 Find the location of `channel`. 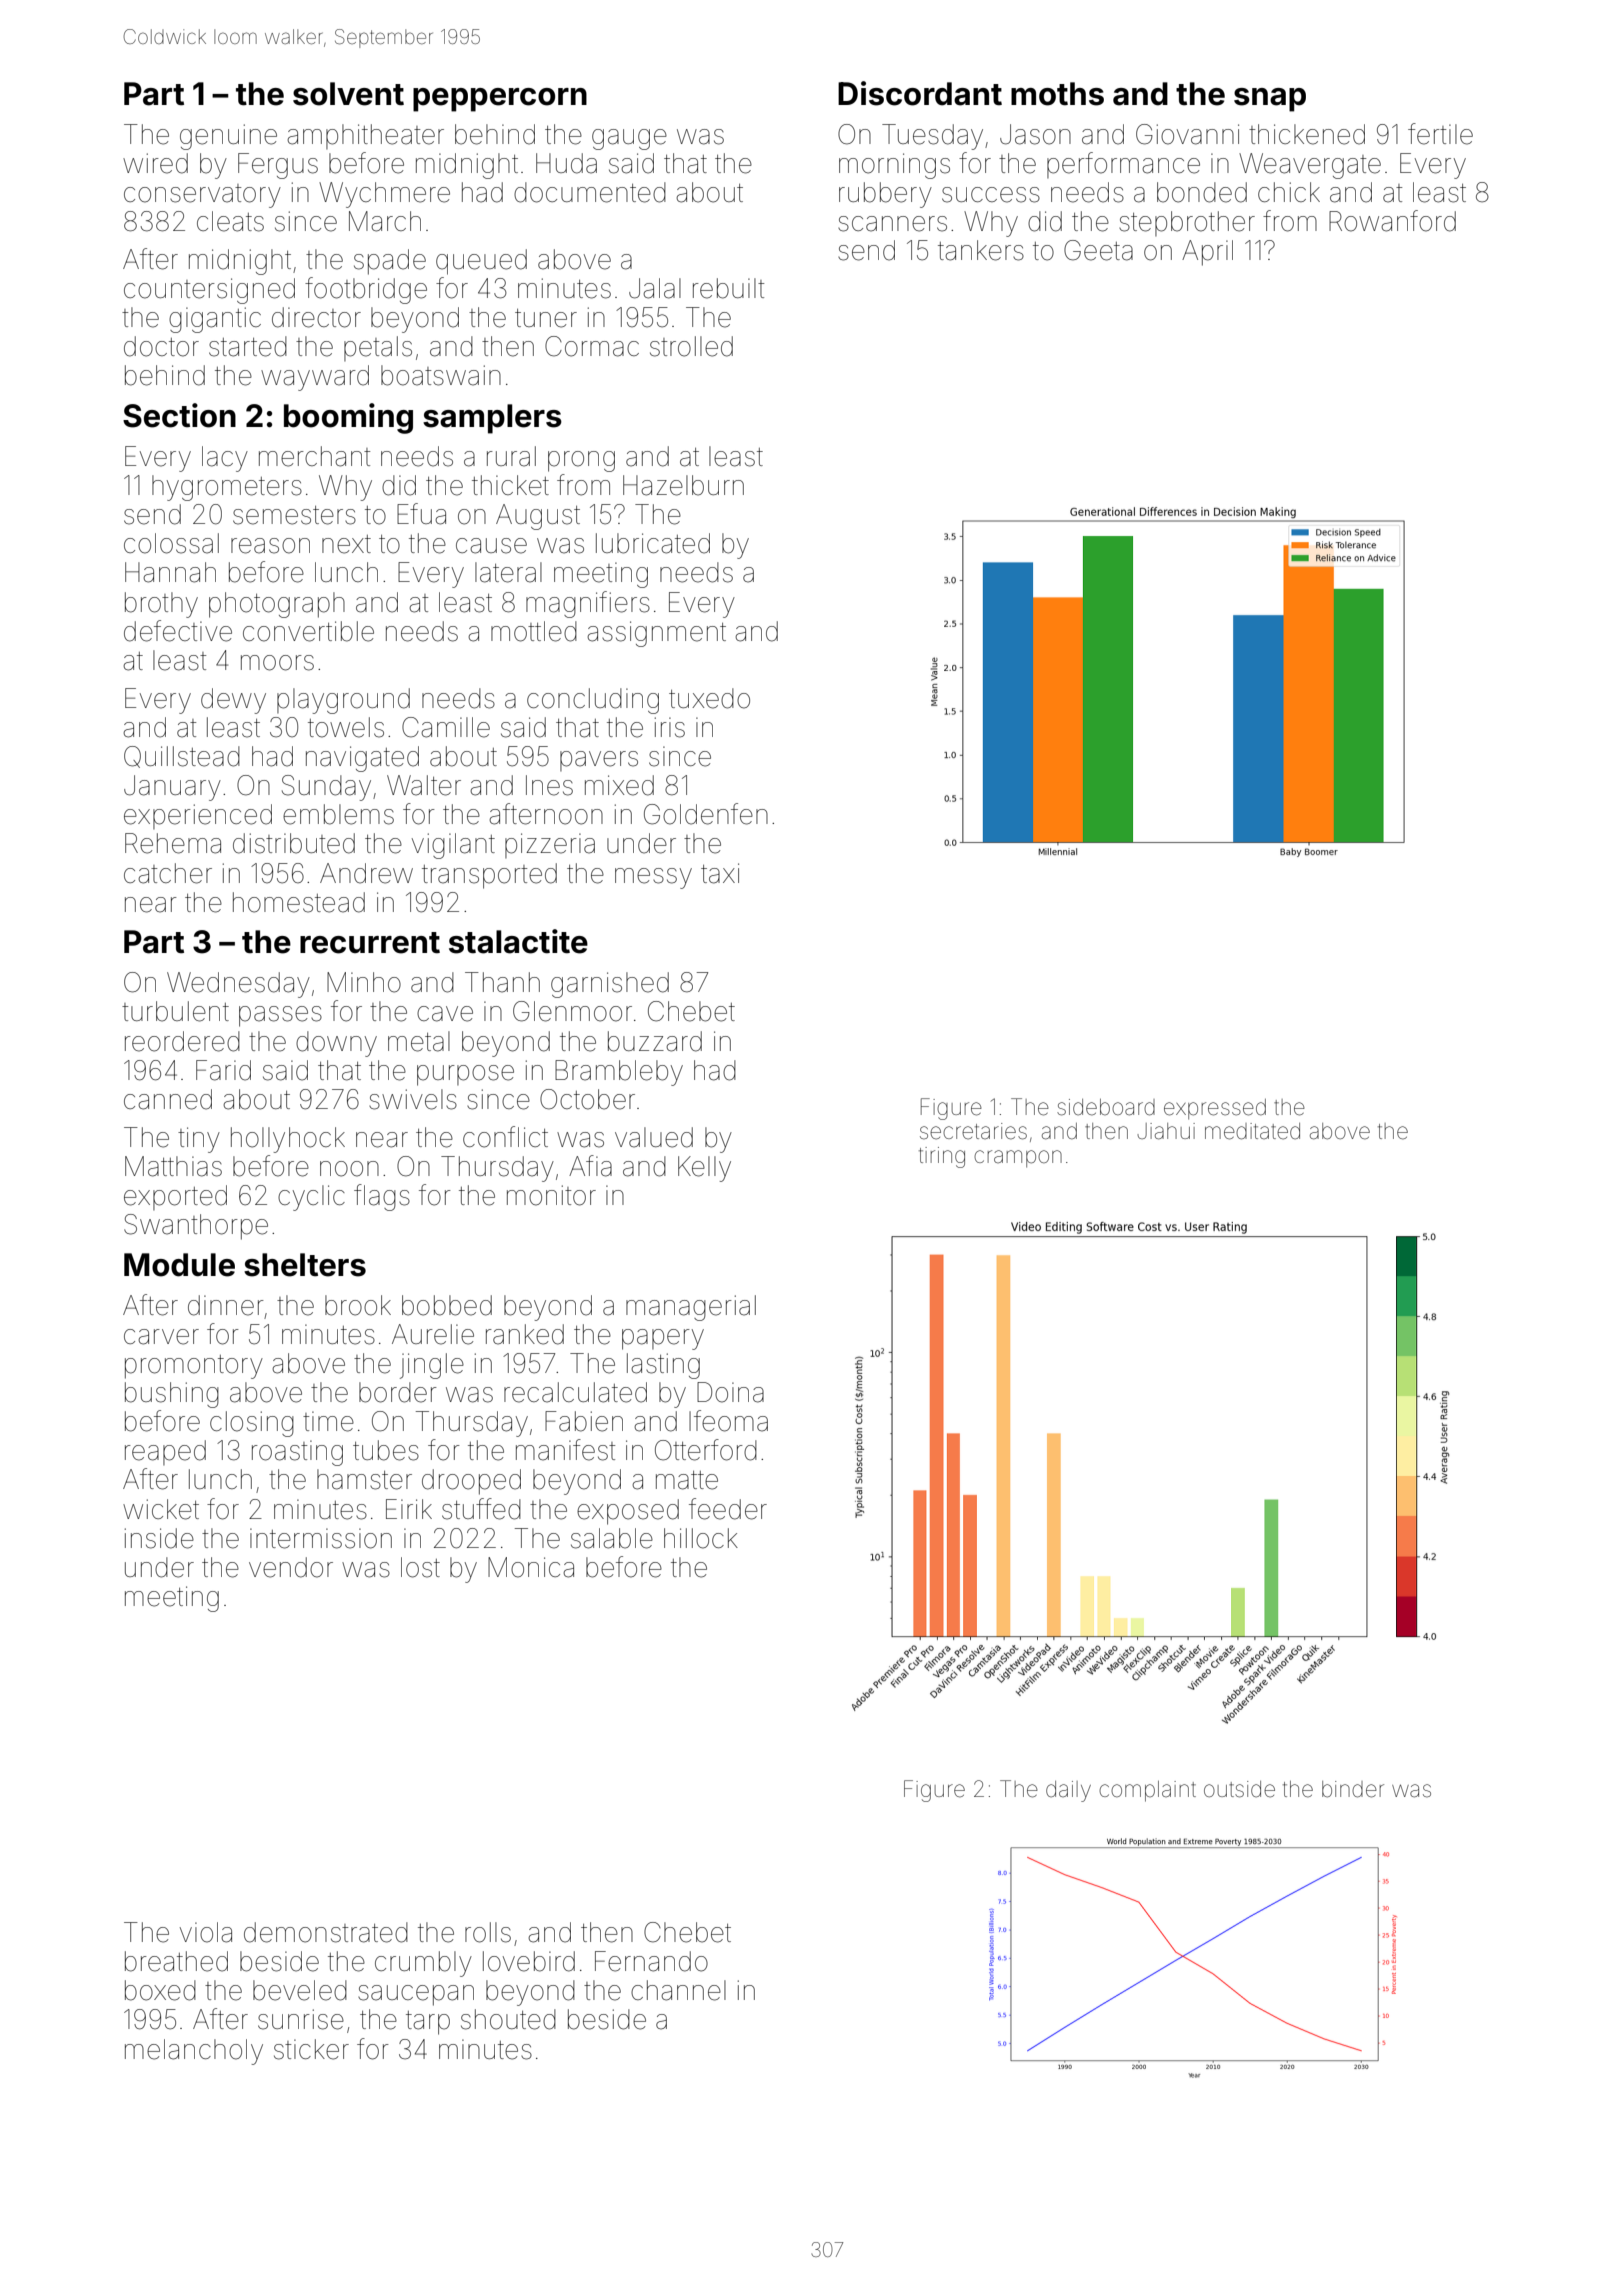

channel is located at coordinates (678, 1990).
